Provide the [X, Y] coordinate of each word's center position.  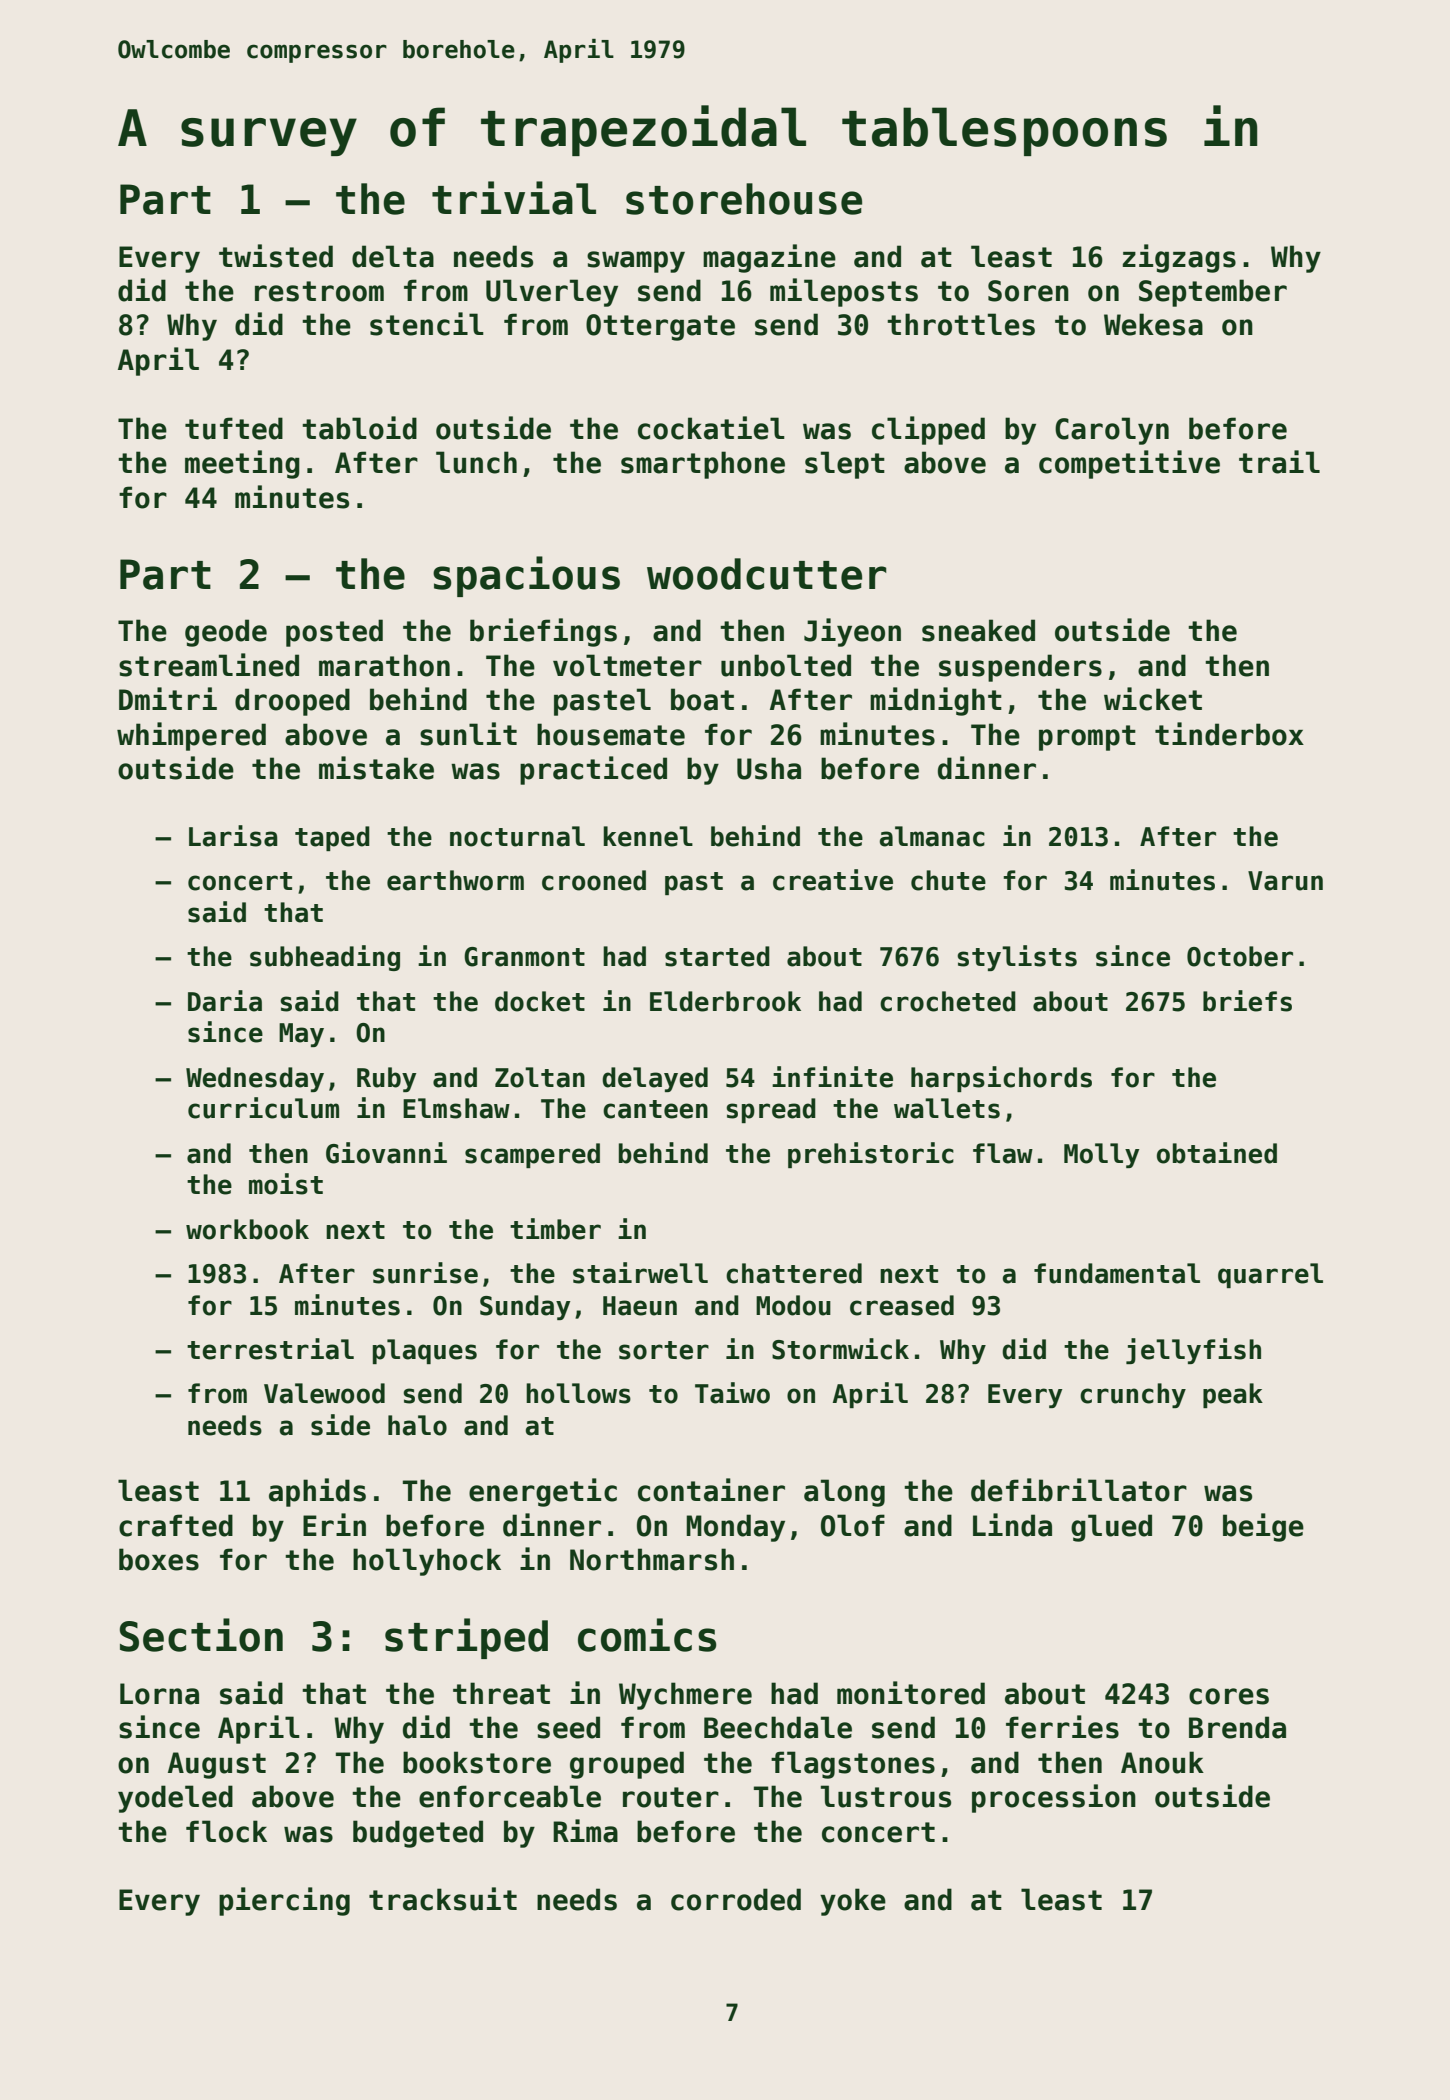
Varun [1285, 881]
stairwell [640, 1273]
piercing [284, 1901]
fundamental [1117, 1273]
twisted [276, 256]
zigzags [1179, 258]
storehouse [744, 199]
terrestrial [270, 1349]
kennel [648, 836]
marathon [384, 665]
